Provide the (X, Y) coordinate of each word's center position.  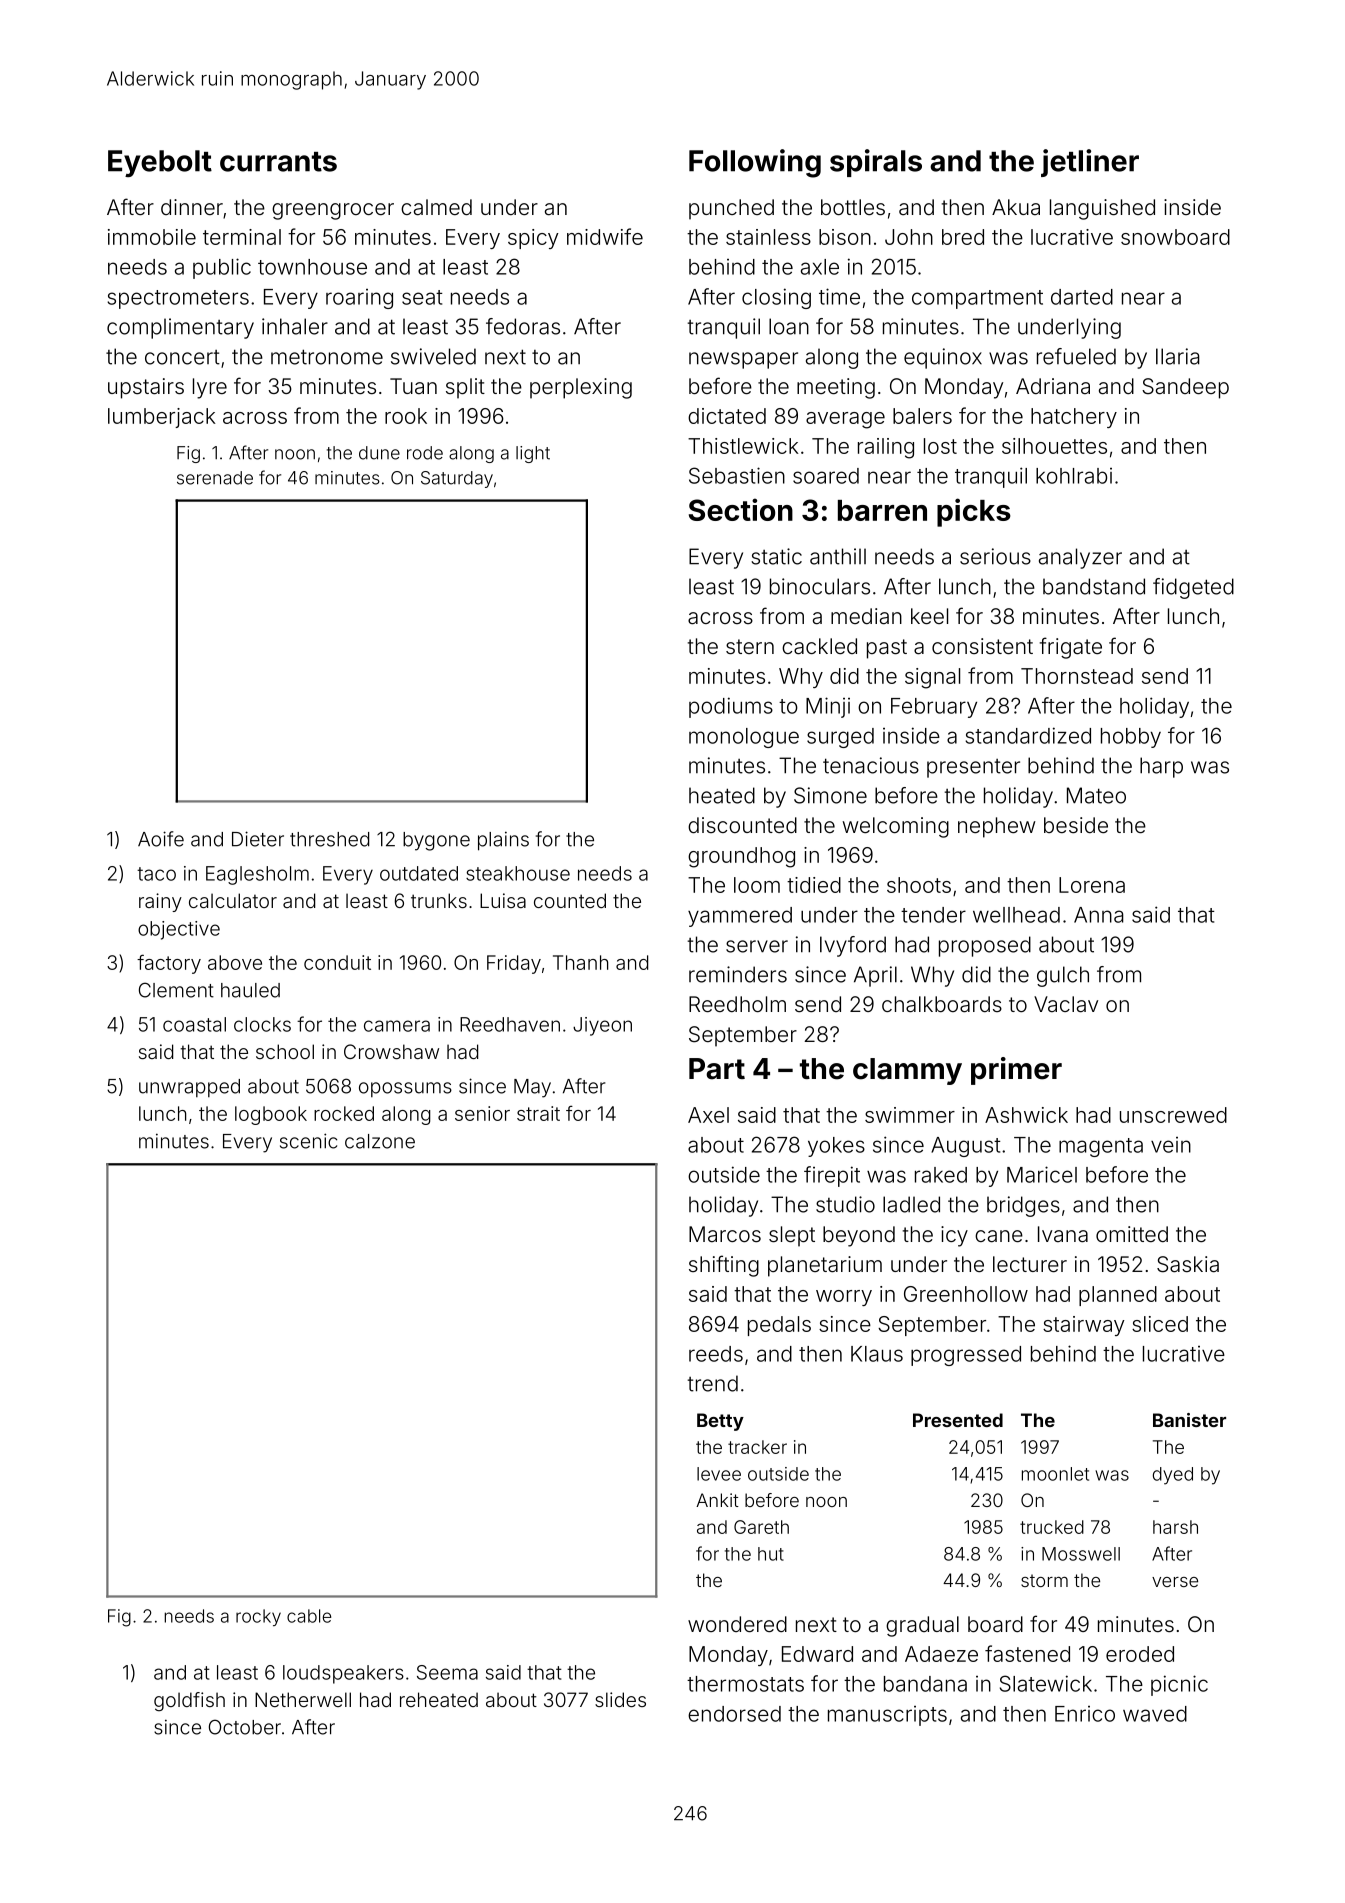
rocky (258, 1617)
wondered (737, 1624)
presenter (973, 768)
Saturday (457, 479)
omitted (1132, 1234)
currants (278, 162)
